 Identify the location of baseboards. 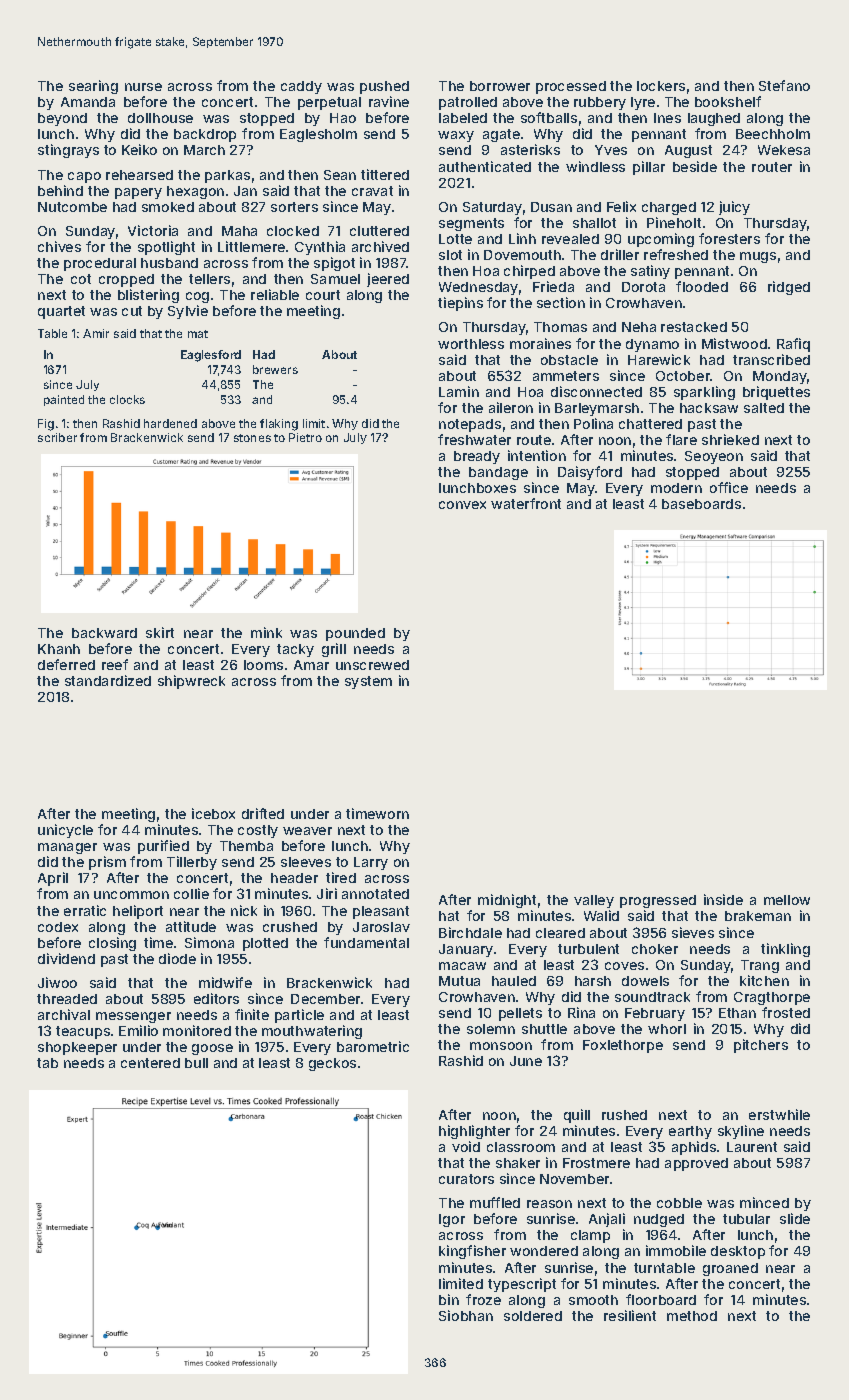
(701, 504).
